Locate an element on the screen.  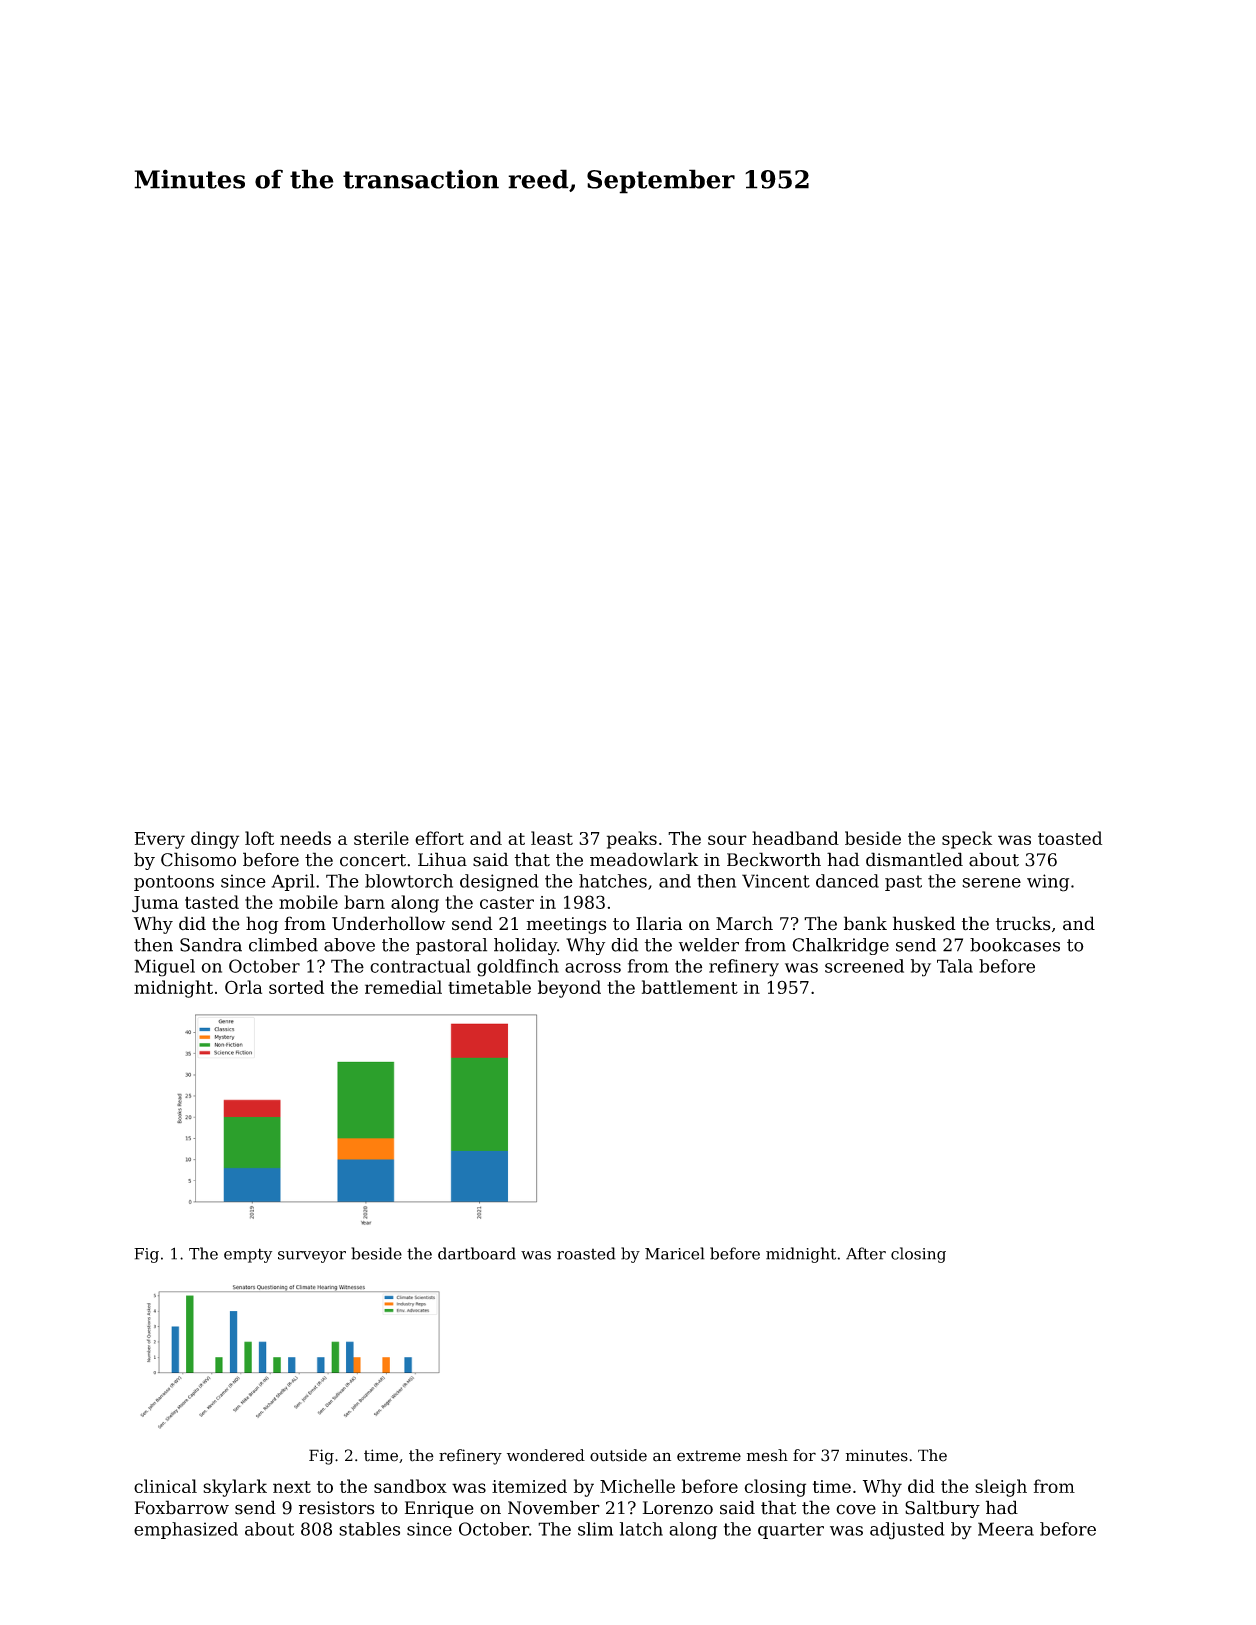
battlement is located at coordinates (690, 987).
